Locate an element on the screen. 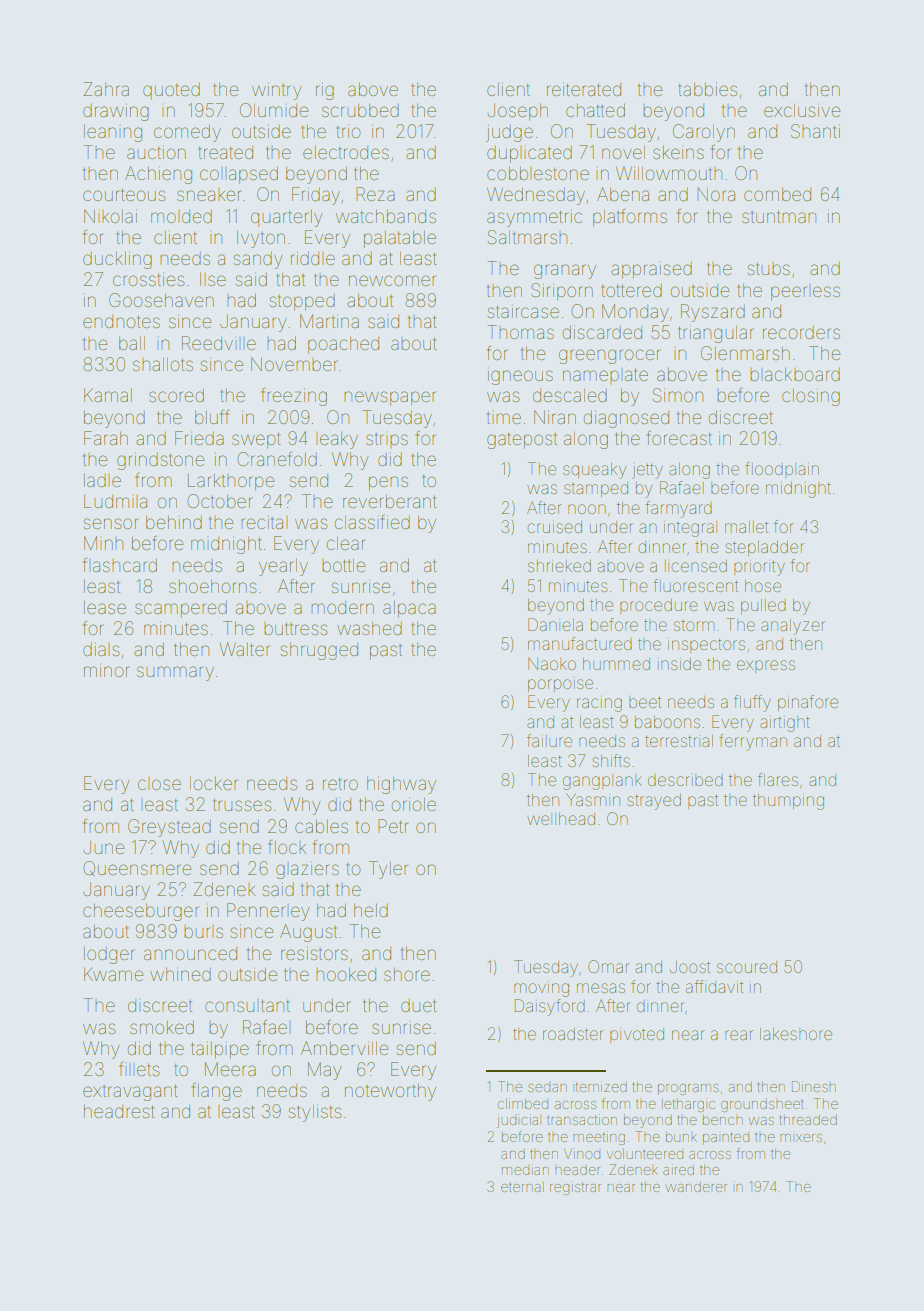 This screenshot has height=1311, width=924. recorders is located at coordinates (801, 332).
